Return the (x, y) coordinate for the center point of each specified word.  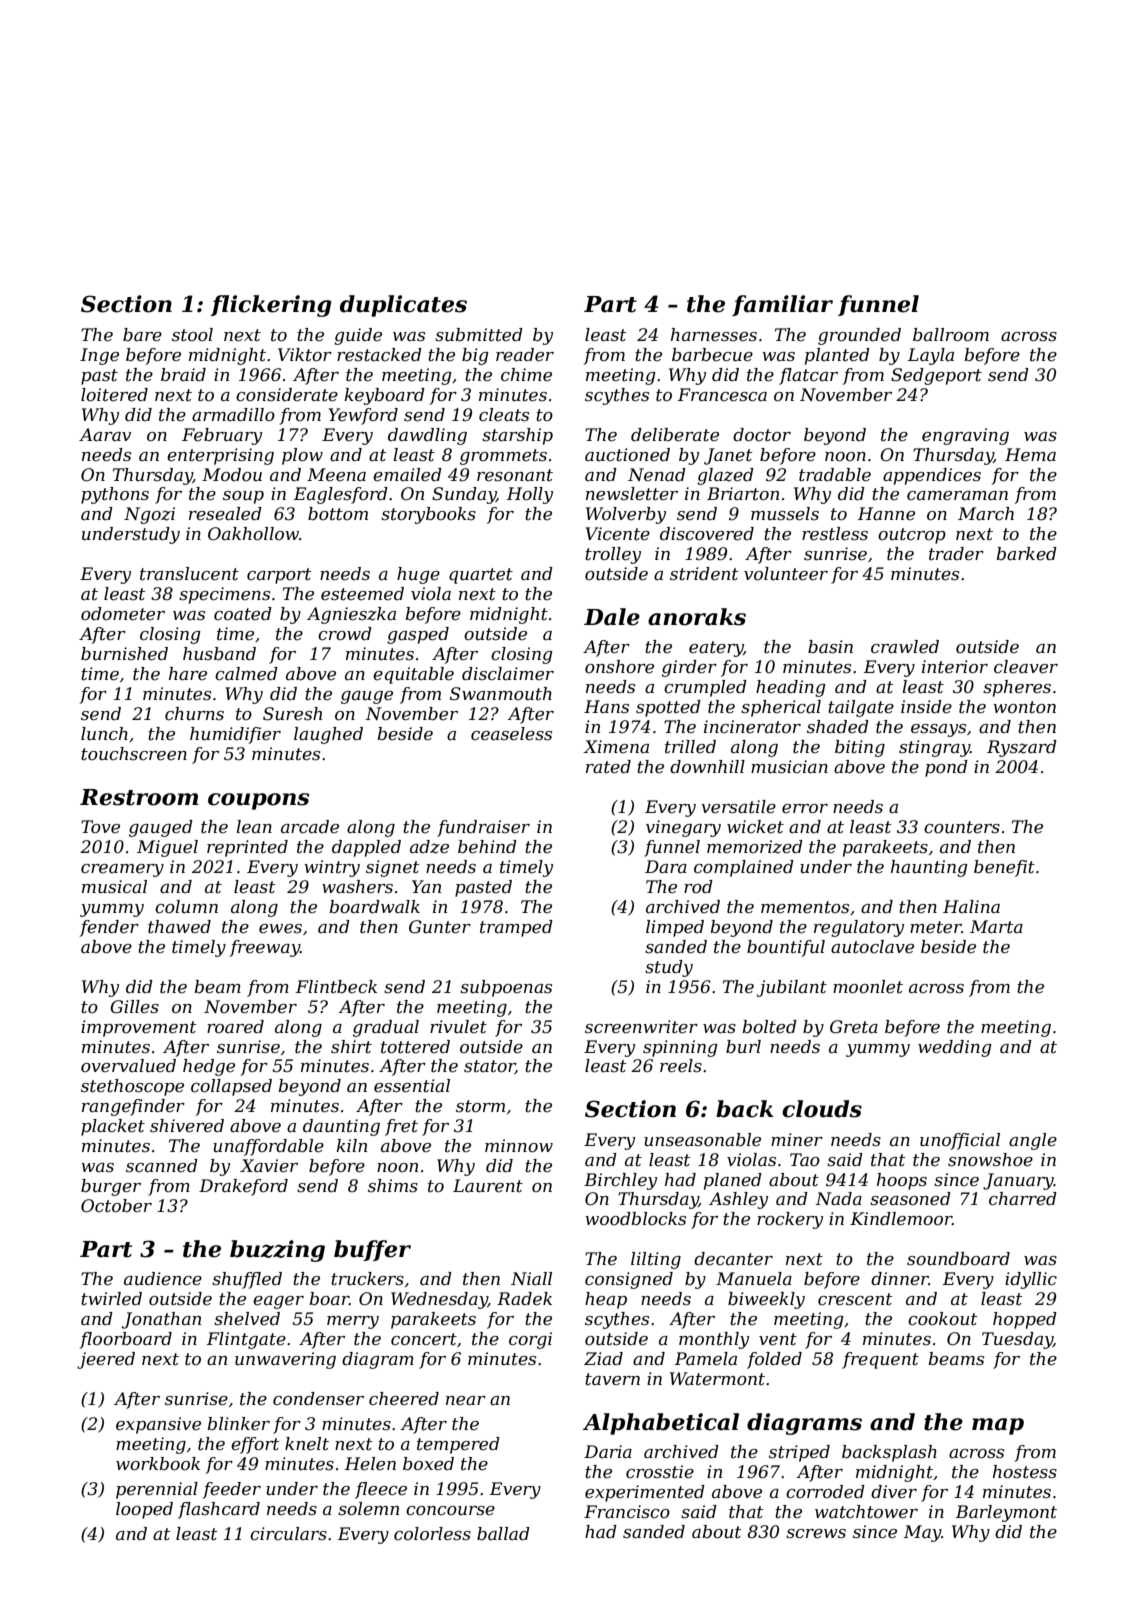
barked (1026, 554)
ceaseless (511, 734)
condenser (318, 1399)
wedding (955, 1048)
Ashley (738, 1200)
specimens (224, 595)
